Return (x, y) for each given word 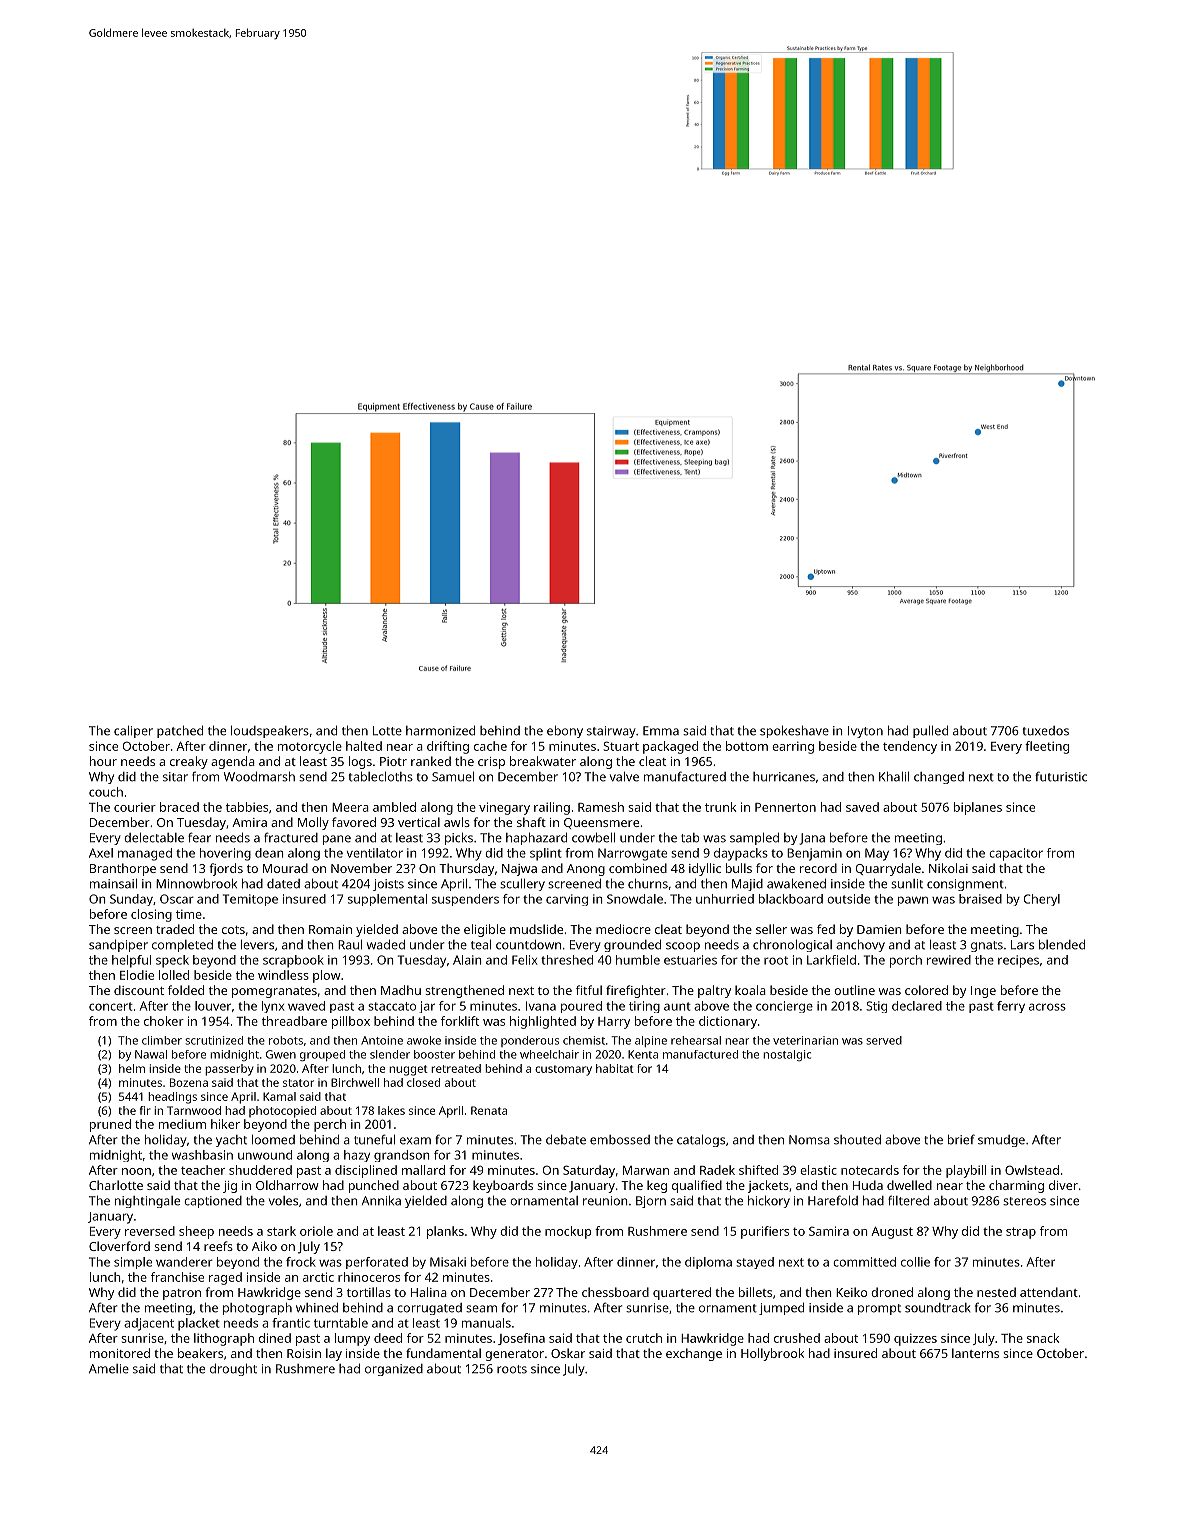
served (884, 1040)
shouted (857, 1139)
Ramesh (601, 807)
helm (132, 1068)
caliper (133, 731)
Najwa (519, 870)
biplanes (978, 808)
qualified (697, 1186)
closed (423, 1082)
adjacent (149, 1324)
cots (233, 930)
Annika (381, 1200)
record (818, 868)
